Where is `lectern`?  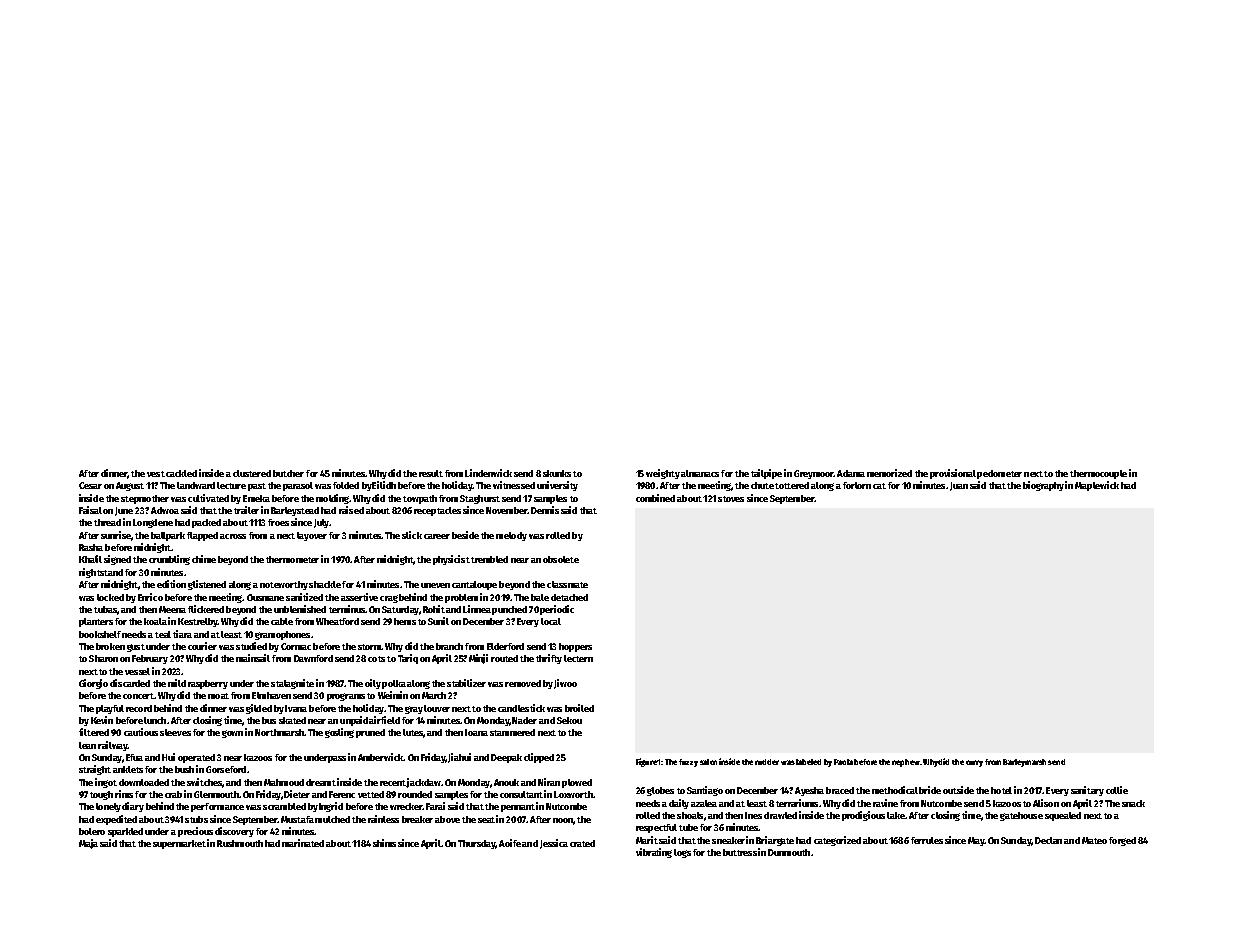 lectern is located at coordinates (578, 658).
